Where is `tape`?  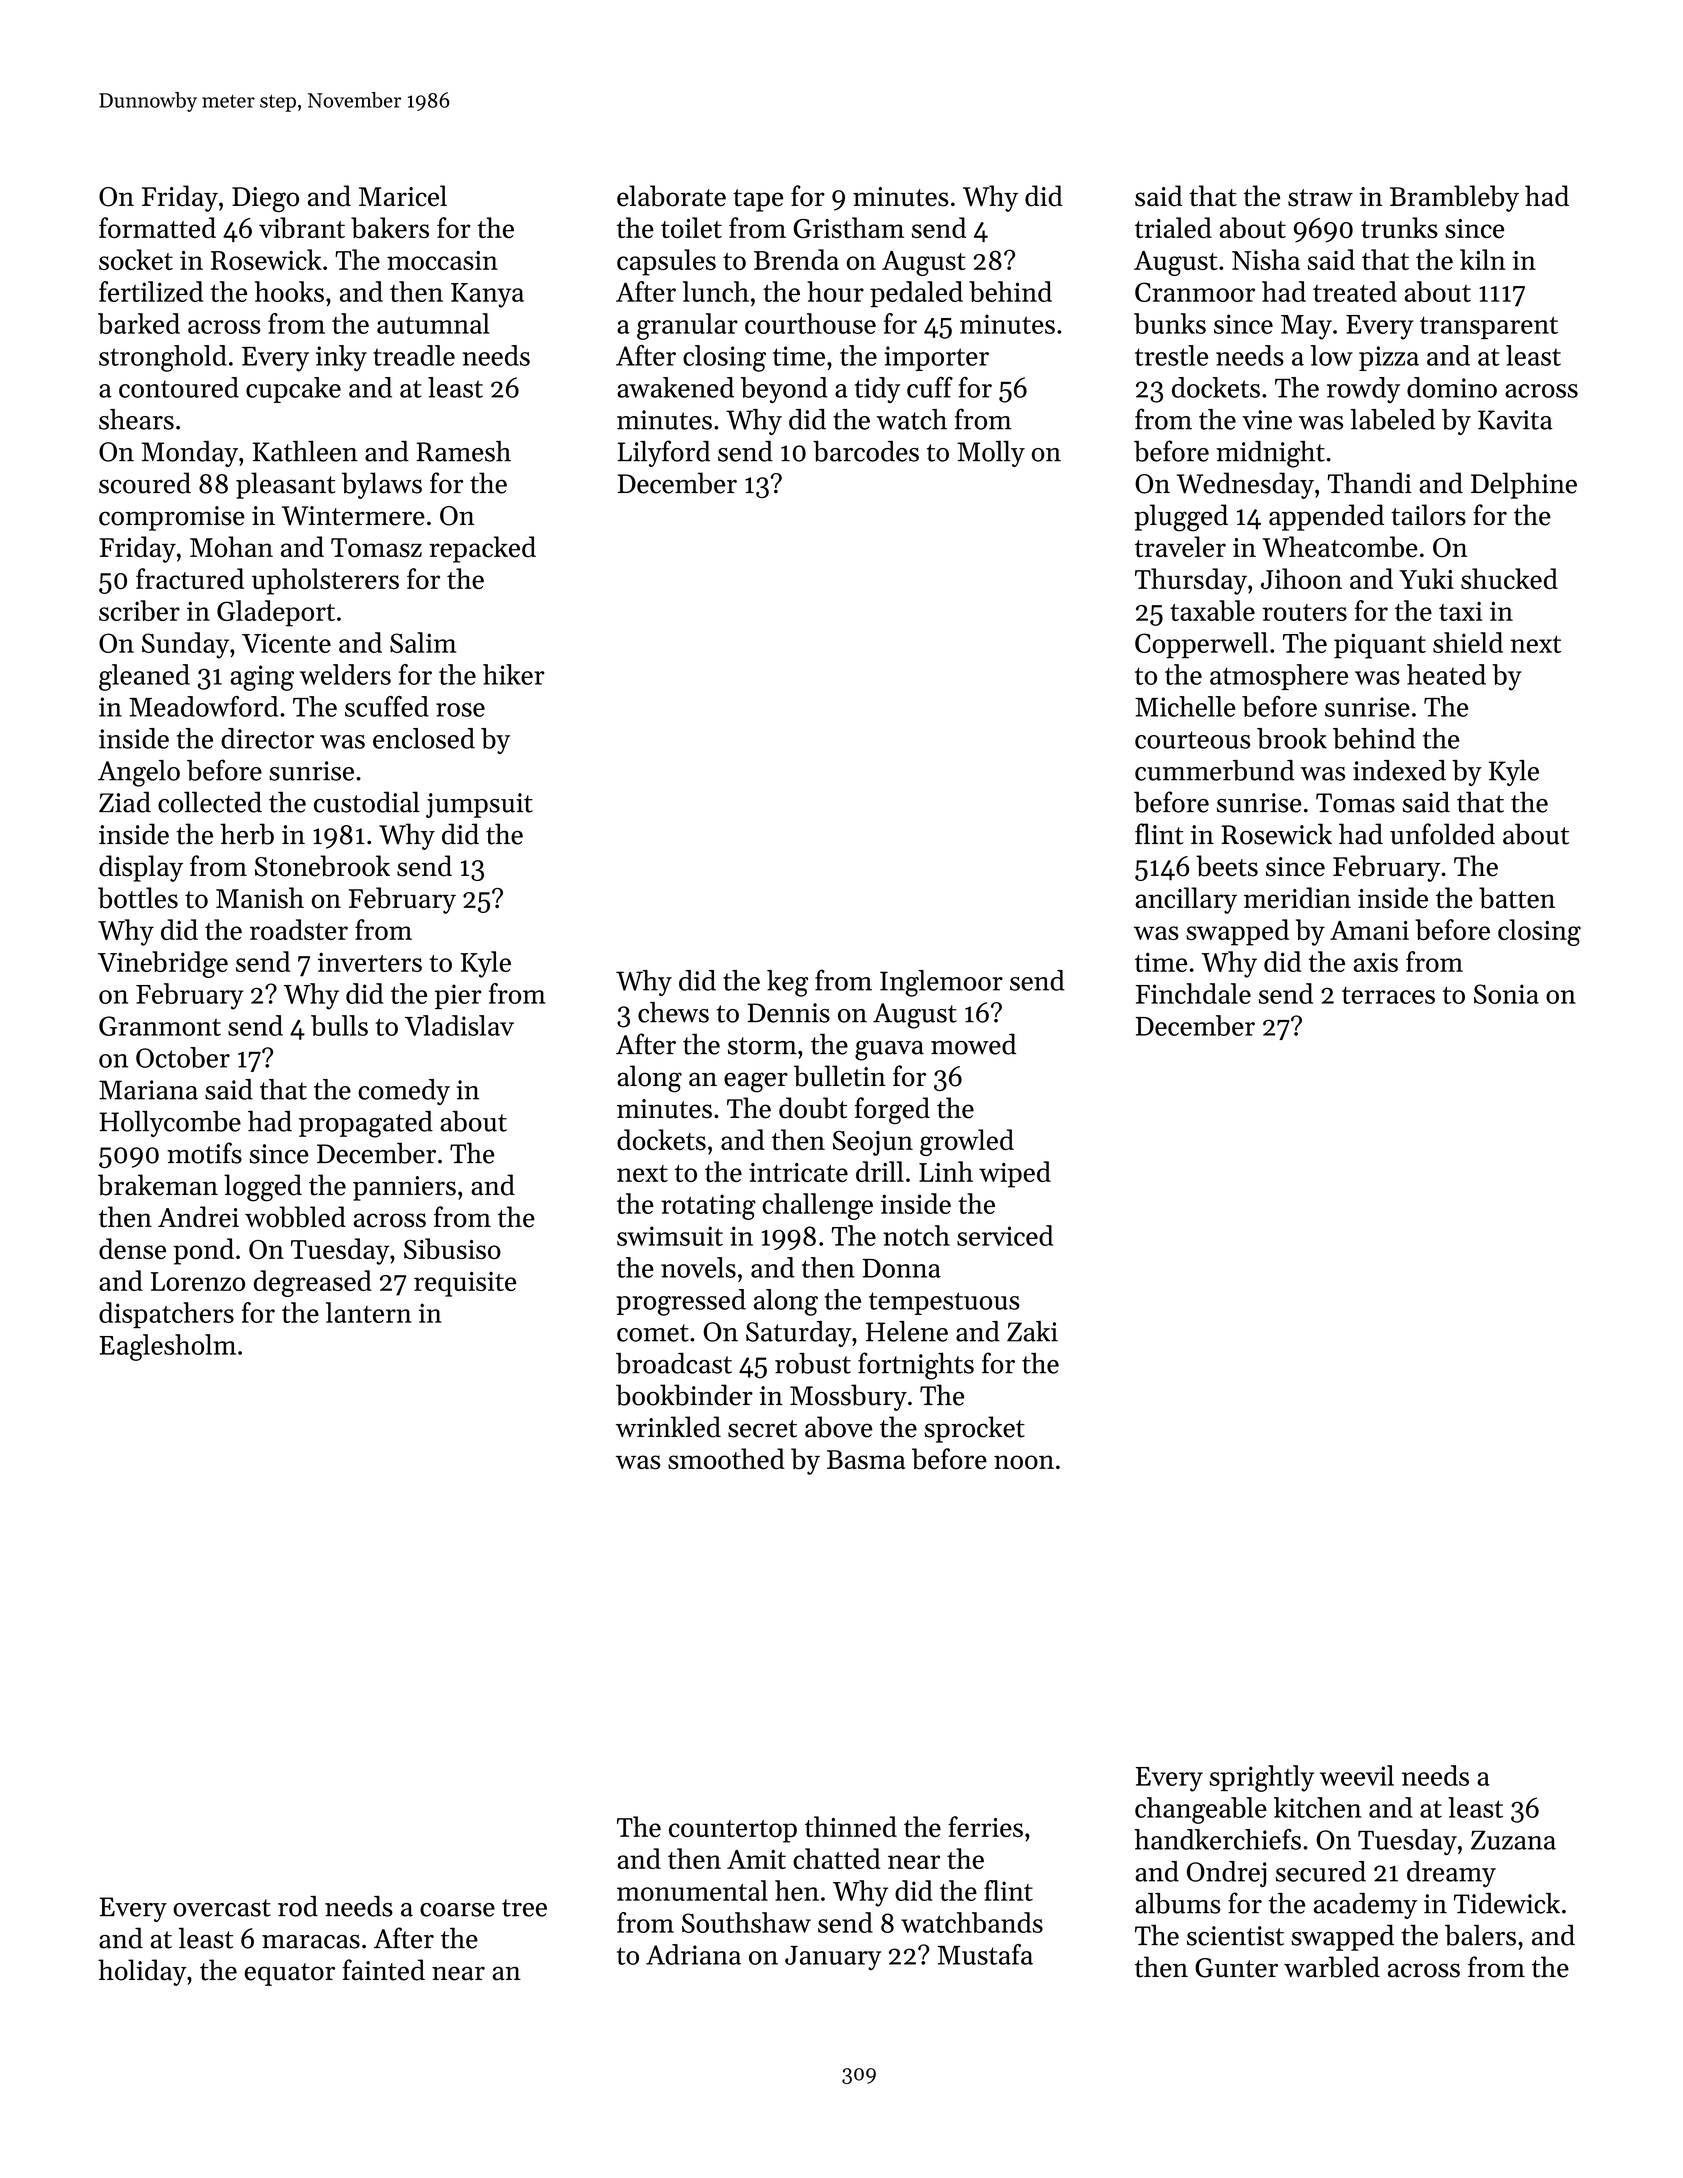
tape is located at coordinates (758, 200).
